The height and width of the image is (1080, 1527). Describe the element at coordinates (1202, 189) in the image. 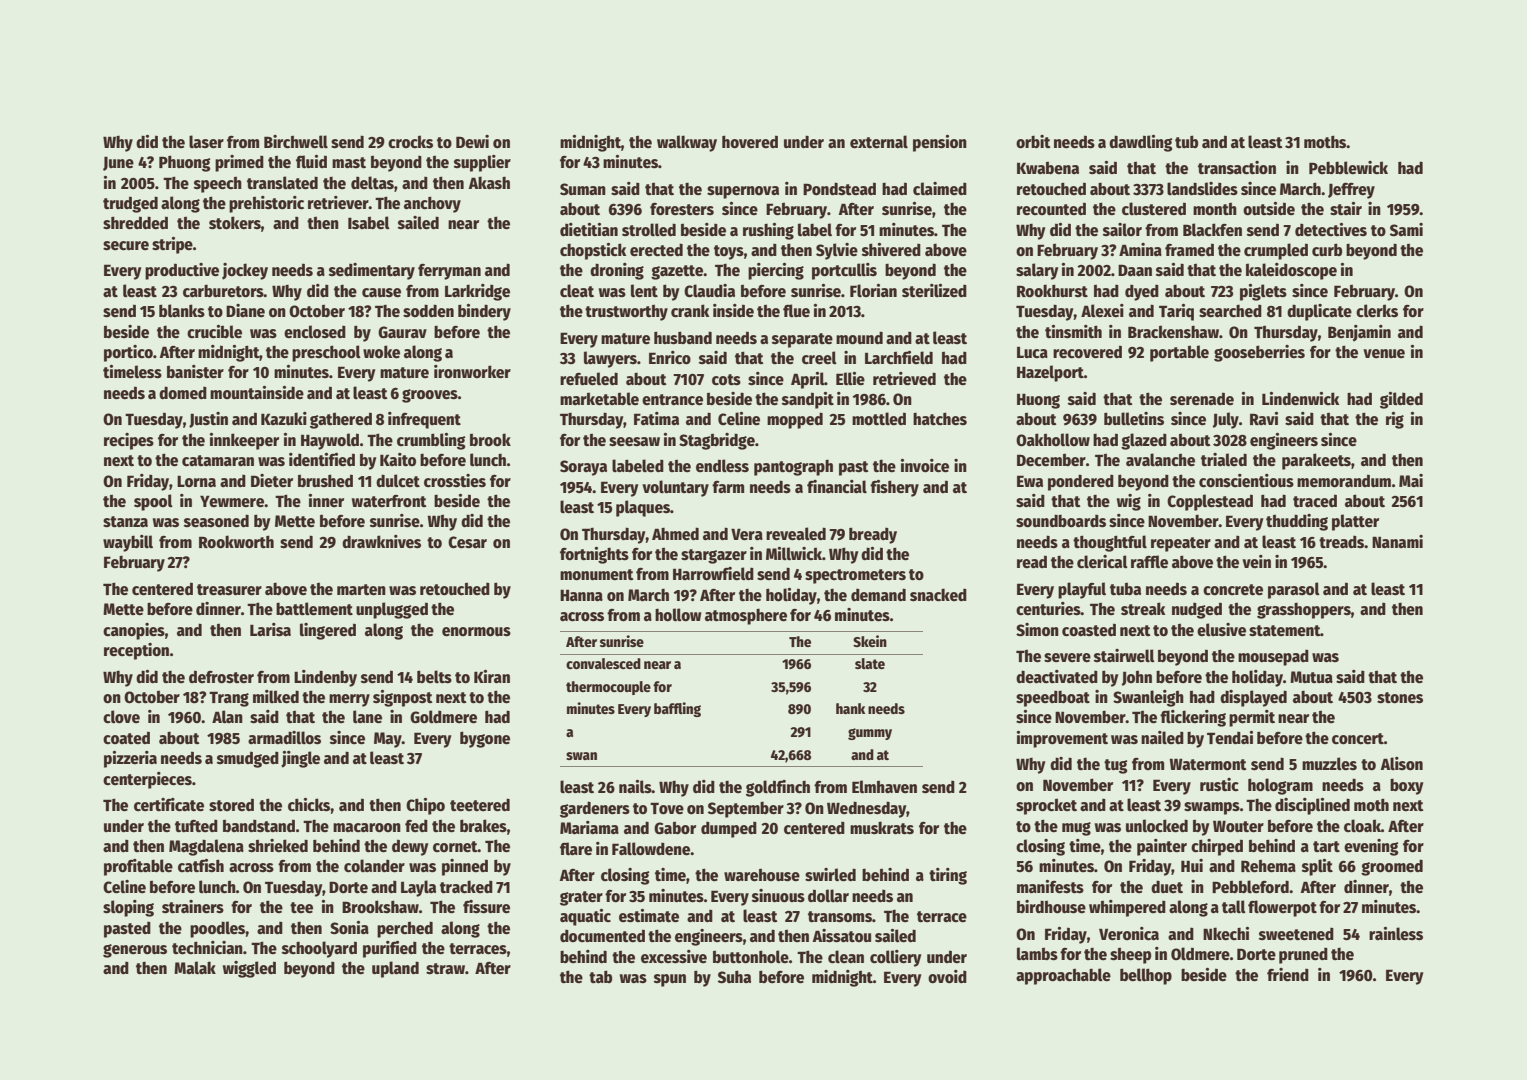

I see `landslides` at that location.
